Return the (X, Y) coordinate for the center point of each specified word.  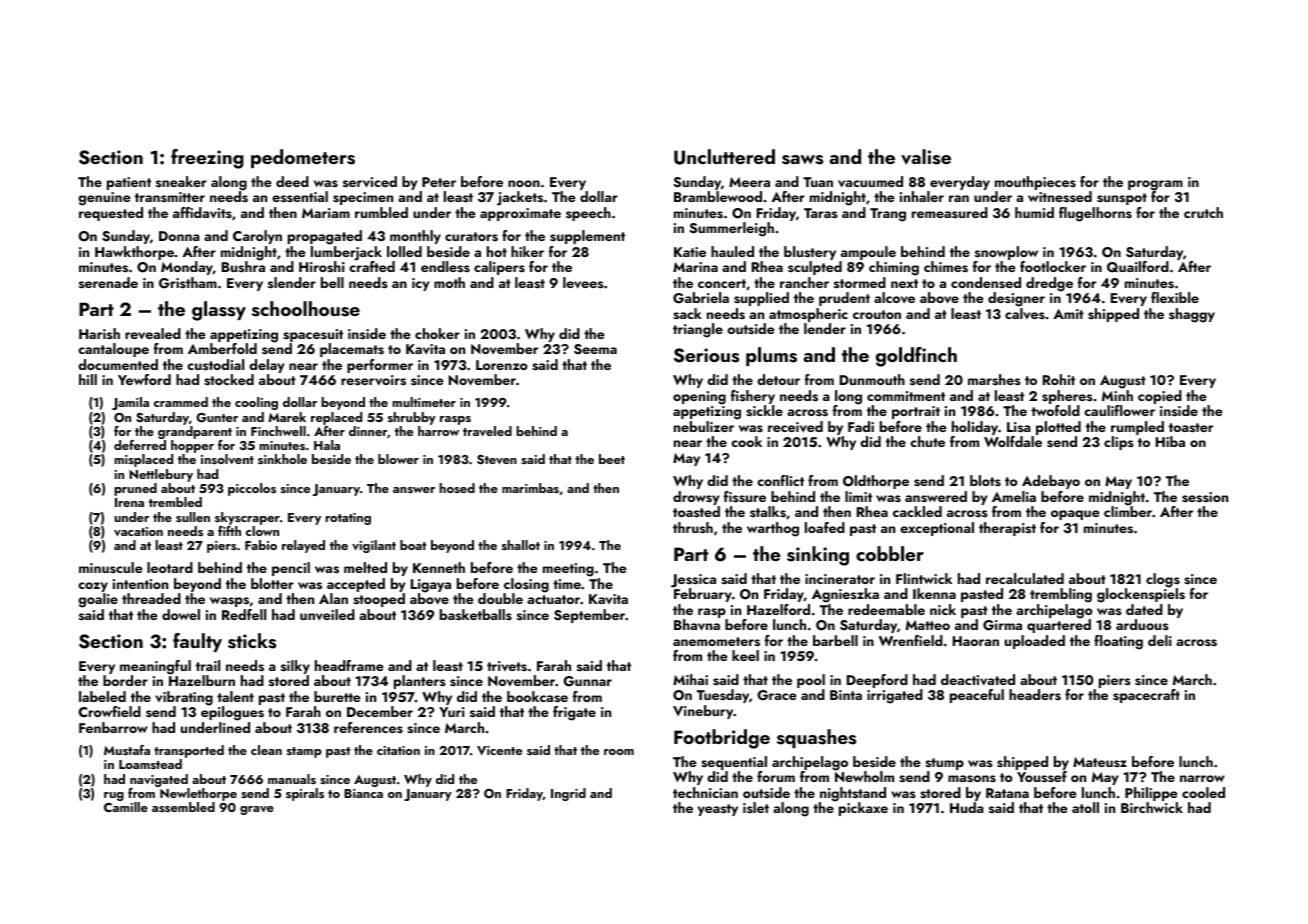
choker (437, 333)
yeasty (718, 810)
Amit (1068, 314)
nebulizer (704, 426)
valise (926, 157)
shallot (521, 545)
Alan (333, 598)
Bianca (363, 793)
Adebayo (1051, 482)
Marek (287, 417)
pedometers (303, 158)
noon (524, 183)
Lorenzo (502, 365)
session (1205, 497)
